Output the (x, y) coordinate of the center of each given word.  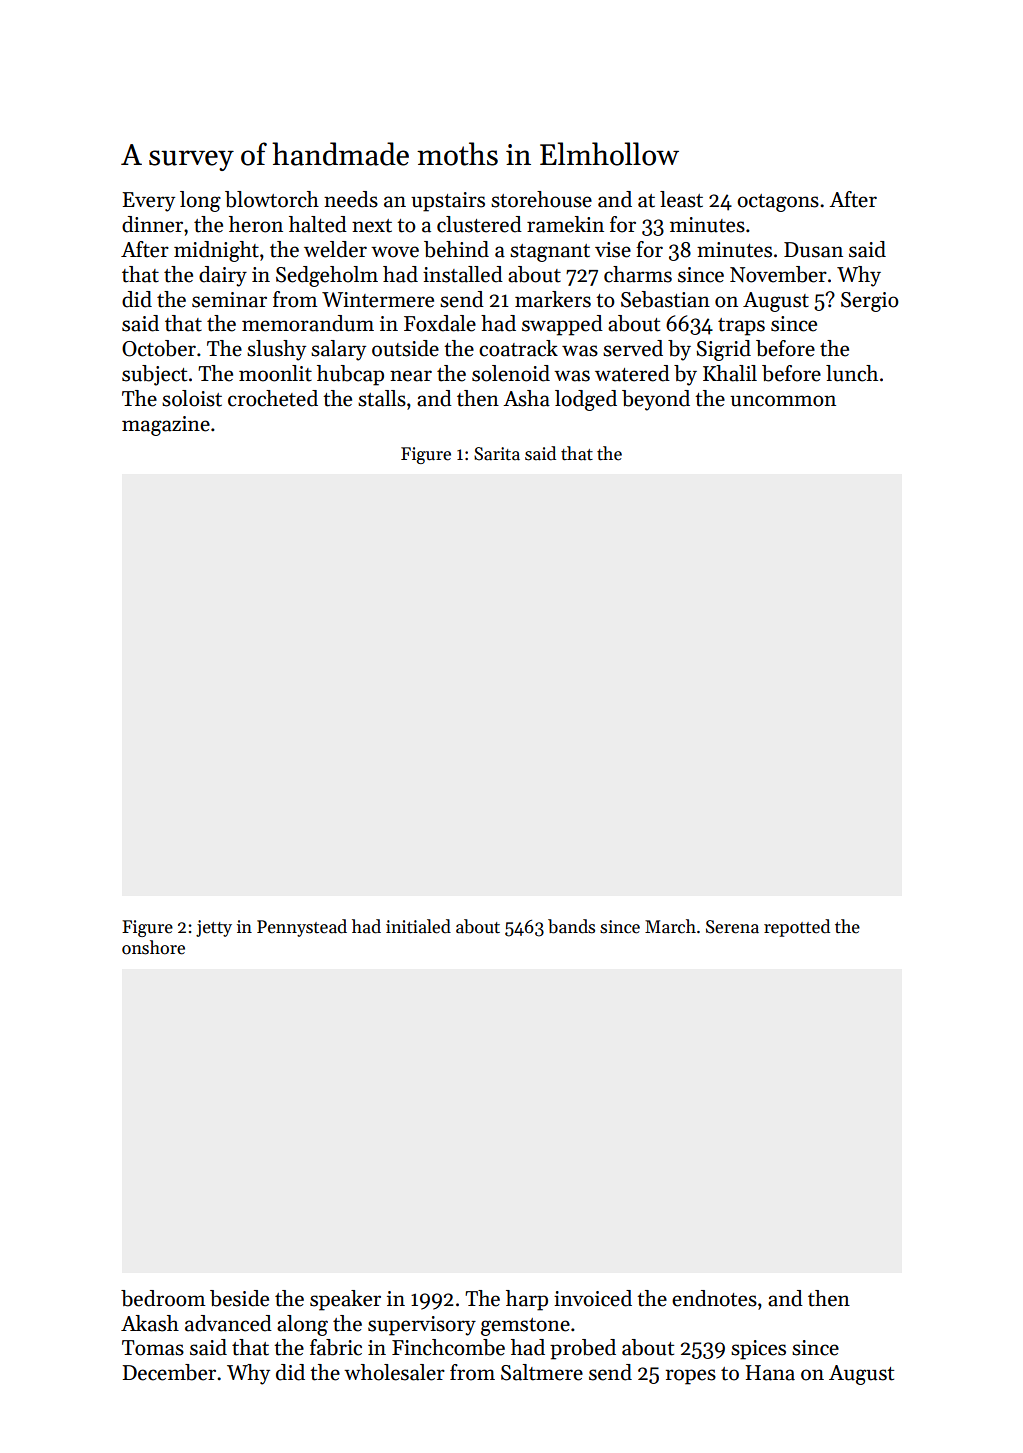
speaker (345, 1300)
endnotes (714, 1298)
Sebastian (665, 299)
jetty (214, 928)
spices (758, 1350)
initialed (418, 926)
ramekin (565, 224)
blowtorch (272, 199)
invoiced (593, 1298)
